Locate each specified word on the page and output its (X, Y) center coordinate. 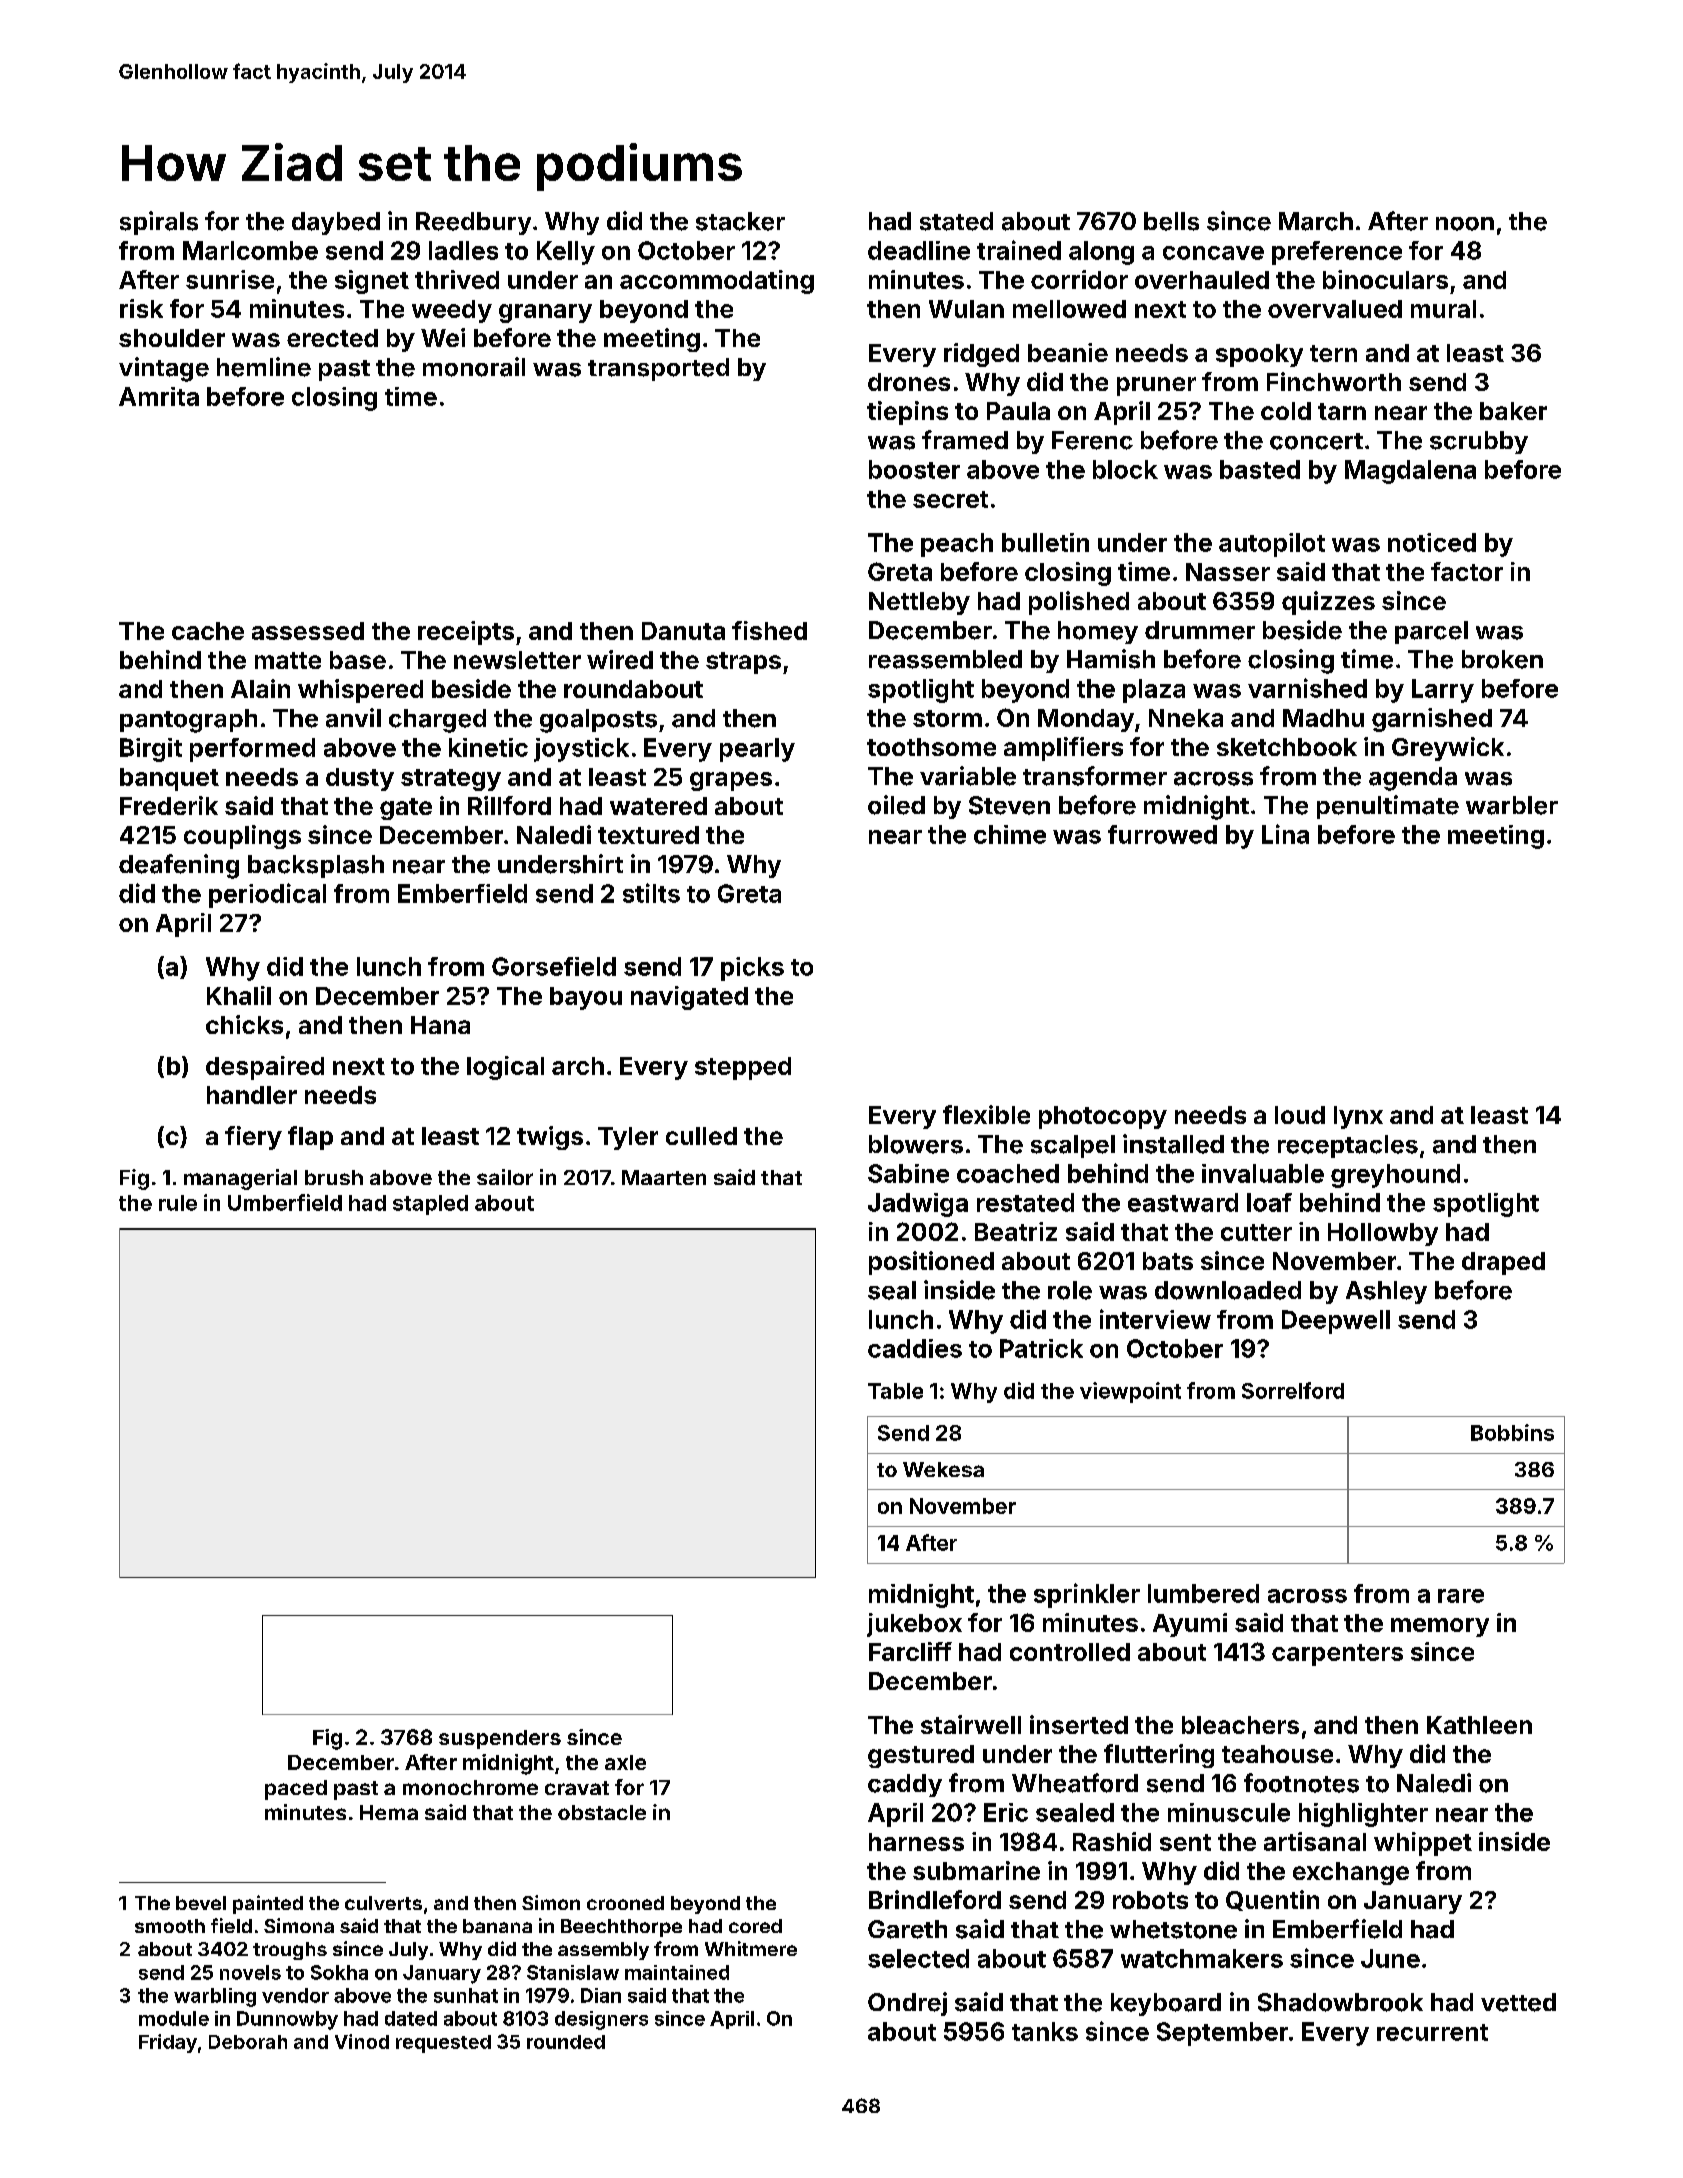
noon (1465, 224)
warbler (1512, 805)
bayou (586, 998)
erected (332, 338)
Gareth (907, 1929)
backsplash (316, 866)
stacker (740, 221)
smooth (170, 1926)
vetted (1518, 2002)
